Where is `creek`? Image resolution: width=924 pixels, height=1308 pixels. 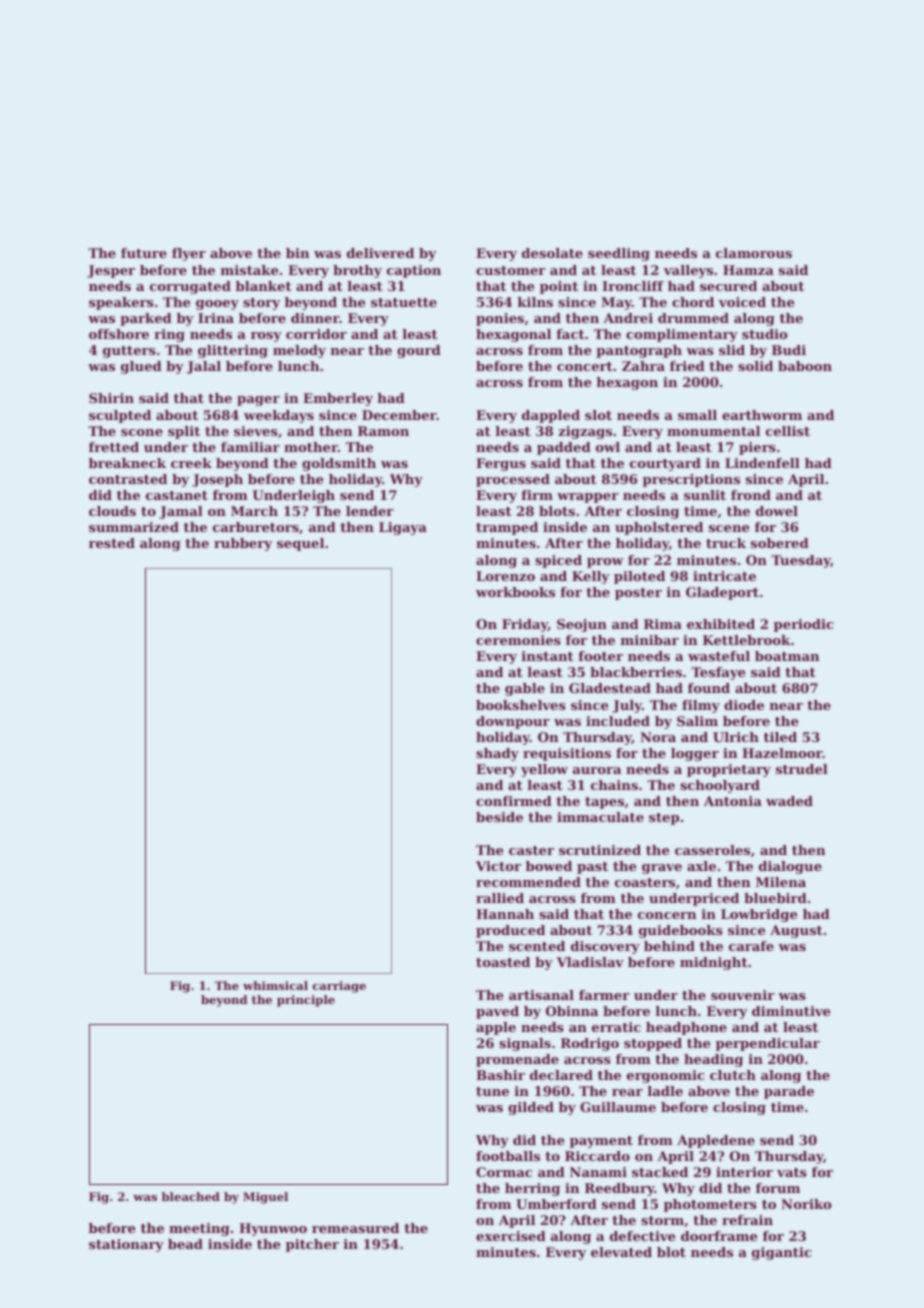 creek is located at coordinates (191, 463).
